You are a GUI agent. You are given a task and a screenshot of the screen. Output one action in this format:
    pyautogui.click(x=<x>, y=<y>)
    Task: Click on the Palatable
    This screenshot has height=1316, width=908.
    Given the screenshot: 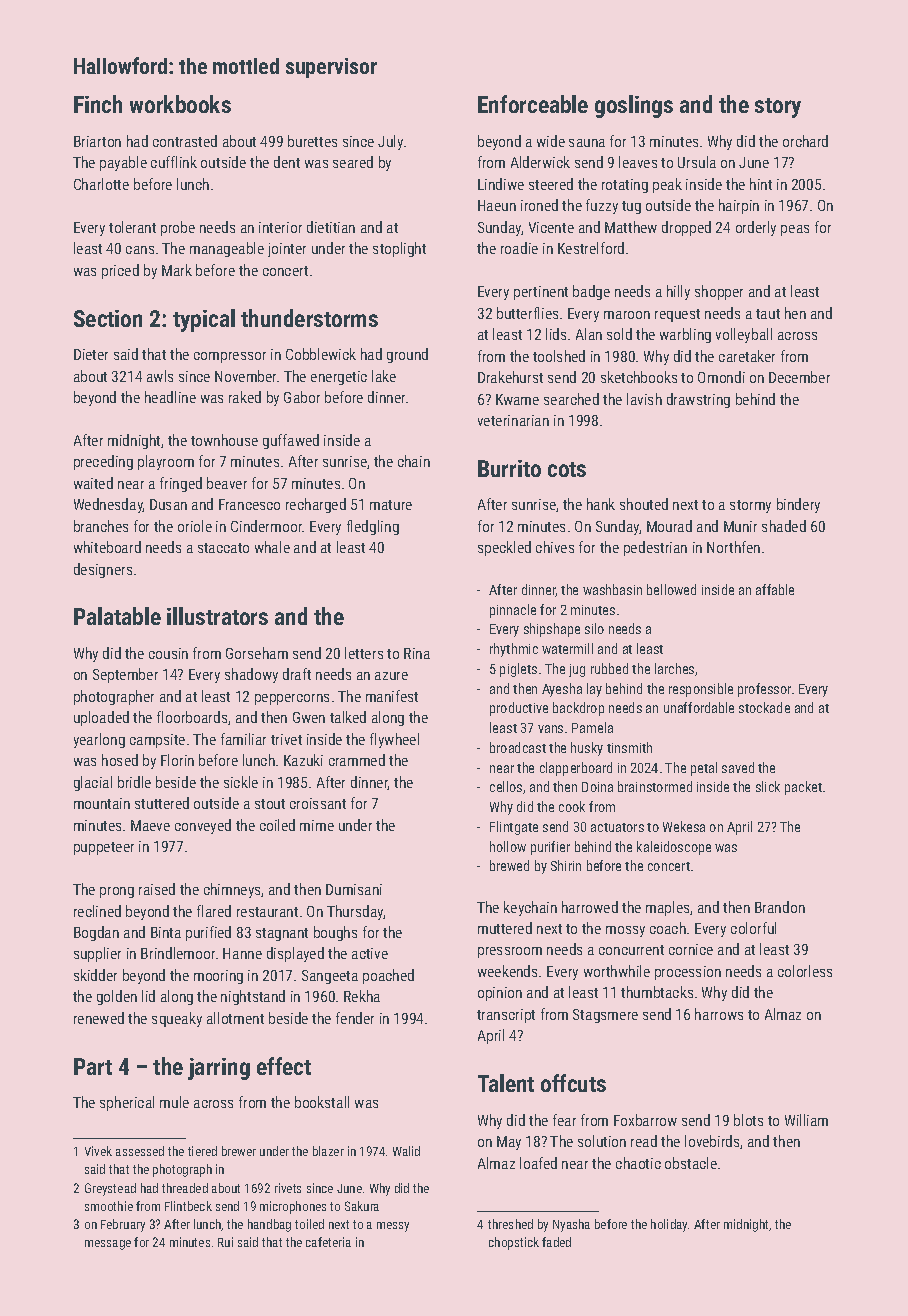 What is the action you would take?
    pyautogui.click(x=117, y=616)
